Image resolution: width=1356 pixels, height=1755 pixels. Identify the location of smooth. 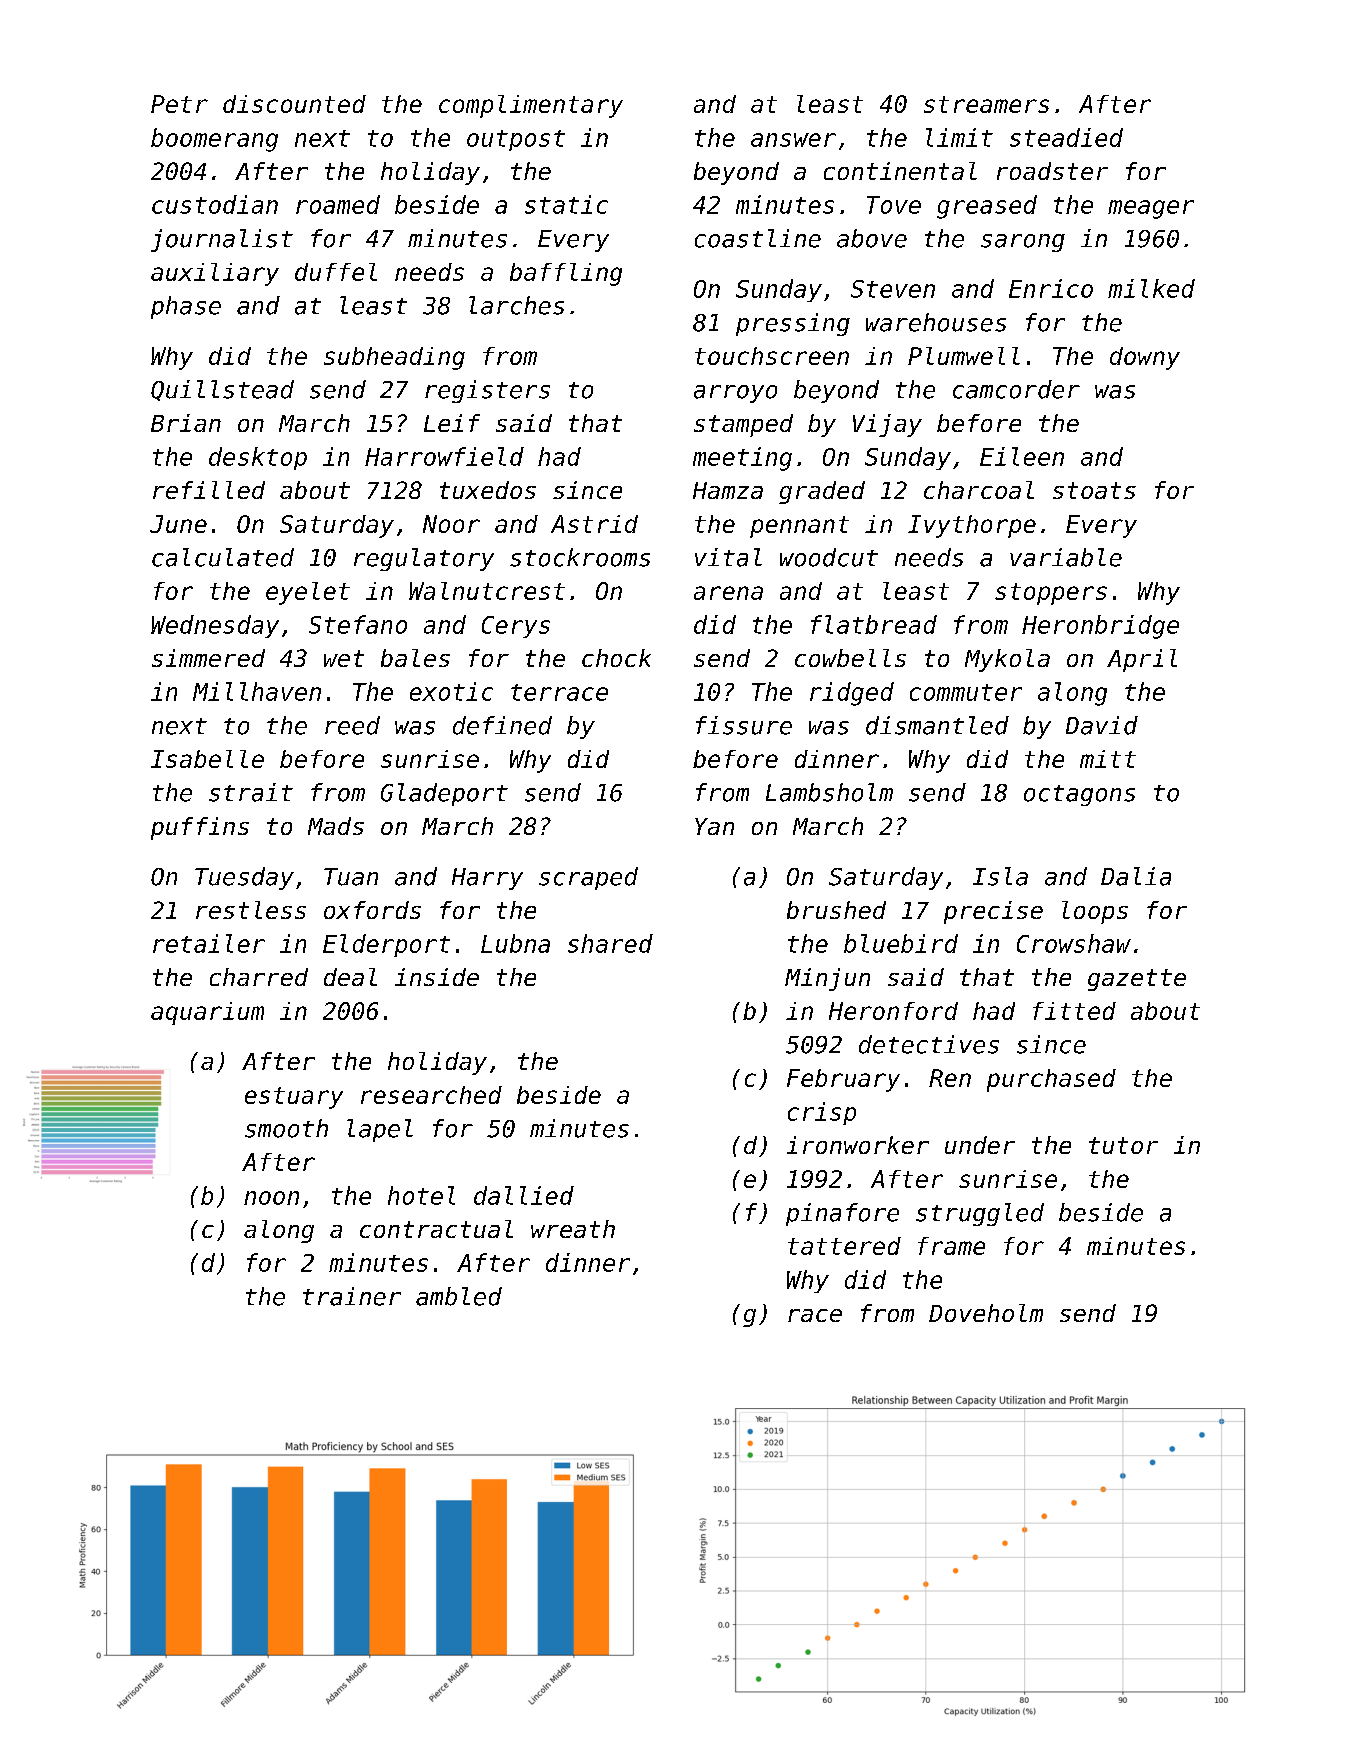
(286, 1128).
